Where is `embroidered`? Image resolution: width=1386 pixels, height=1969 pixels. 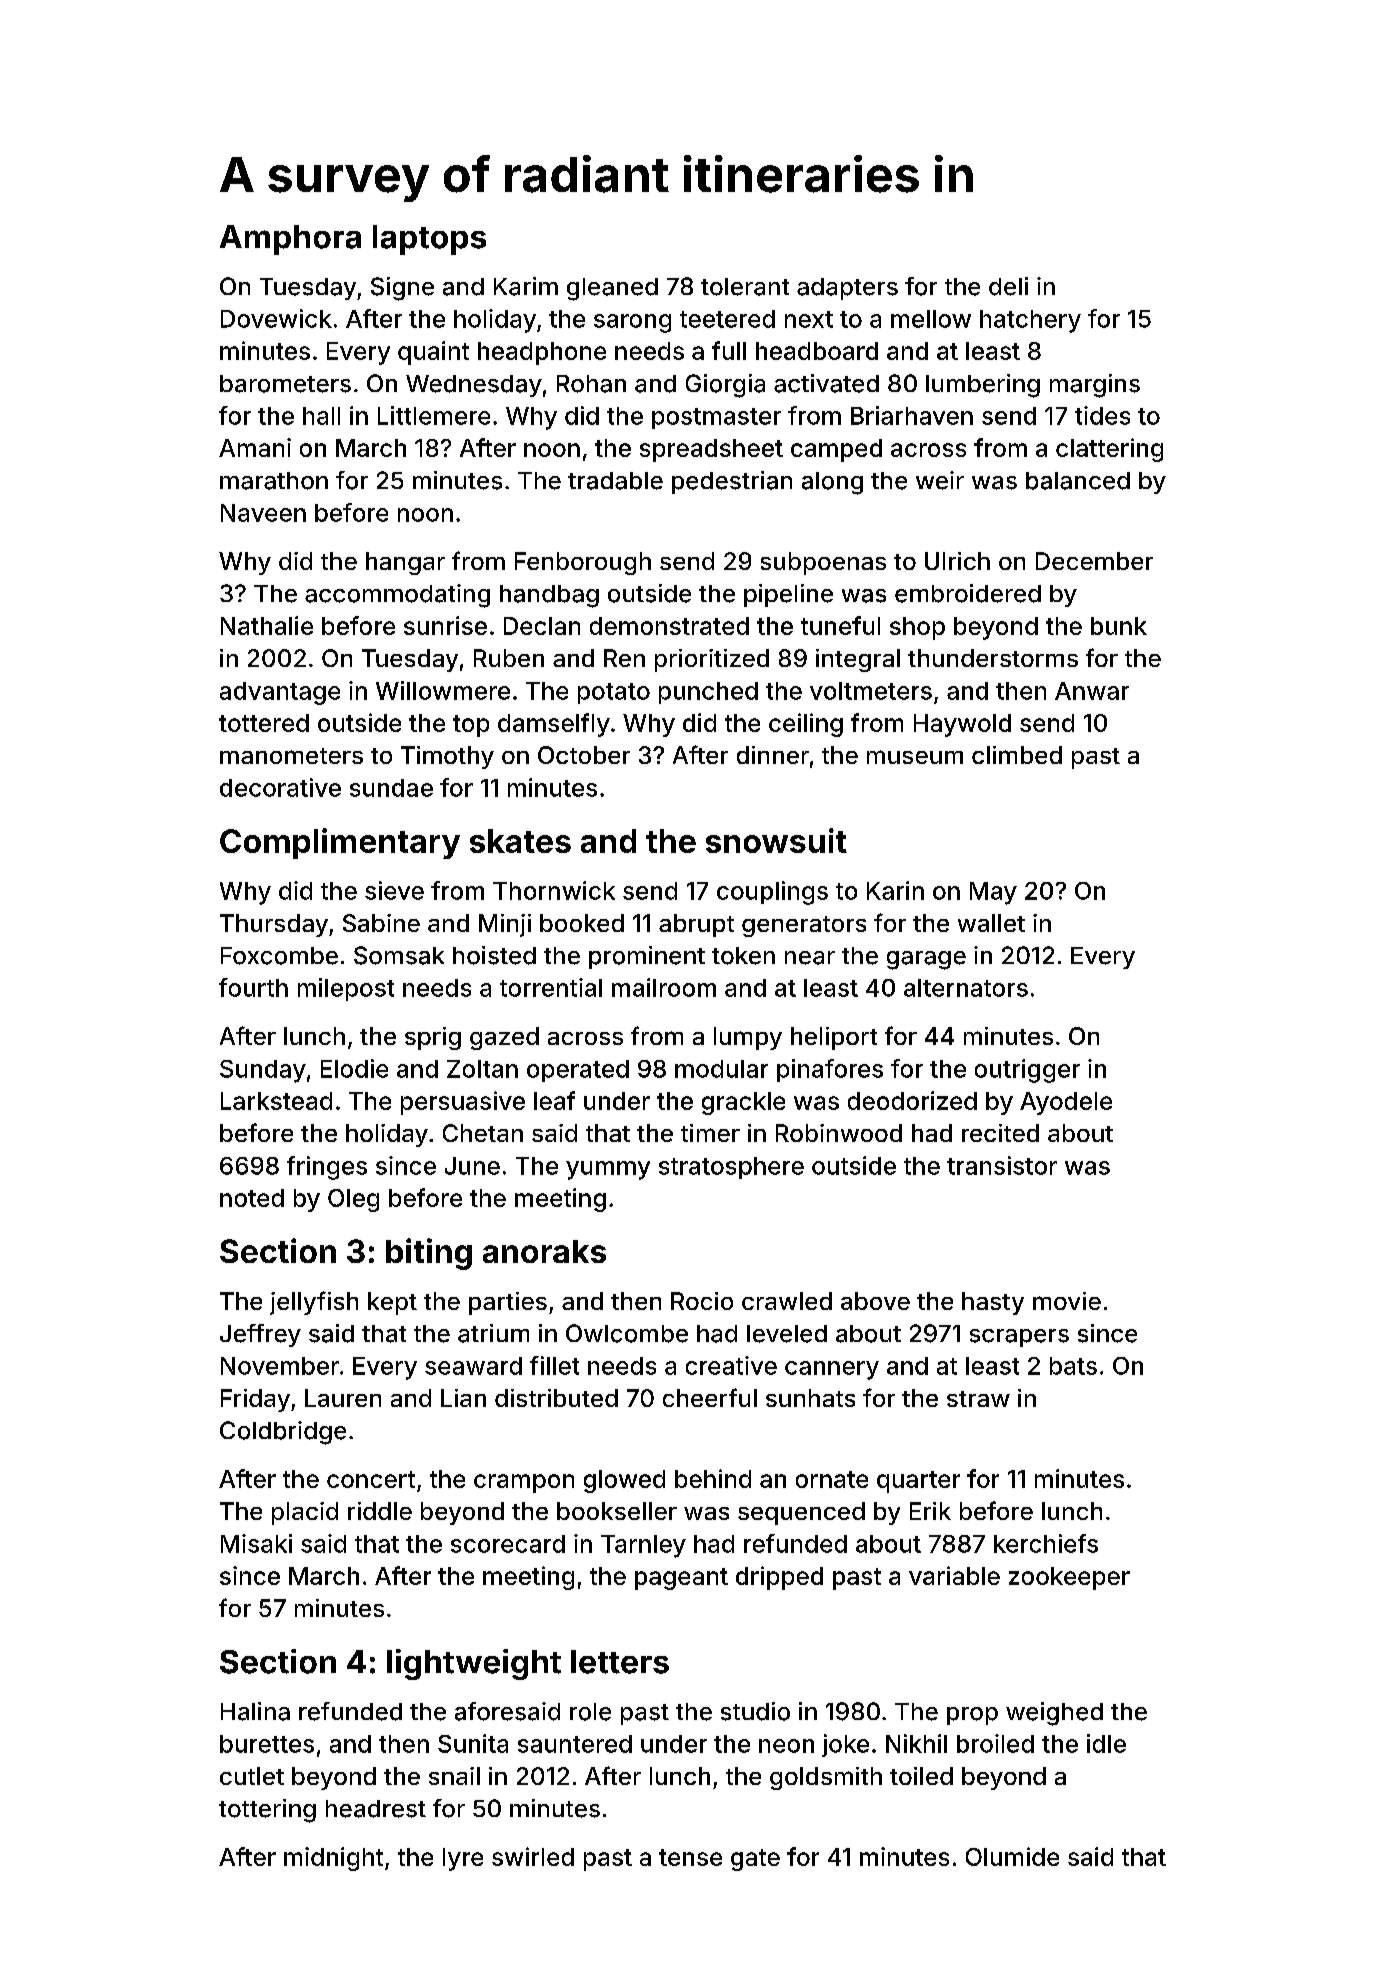
embroidered is located at coordinates (968, 593).
